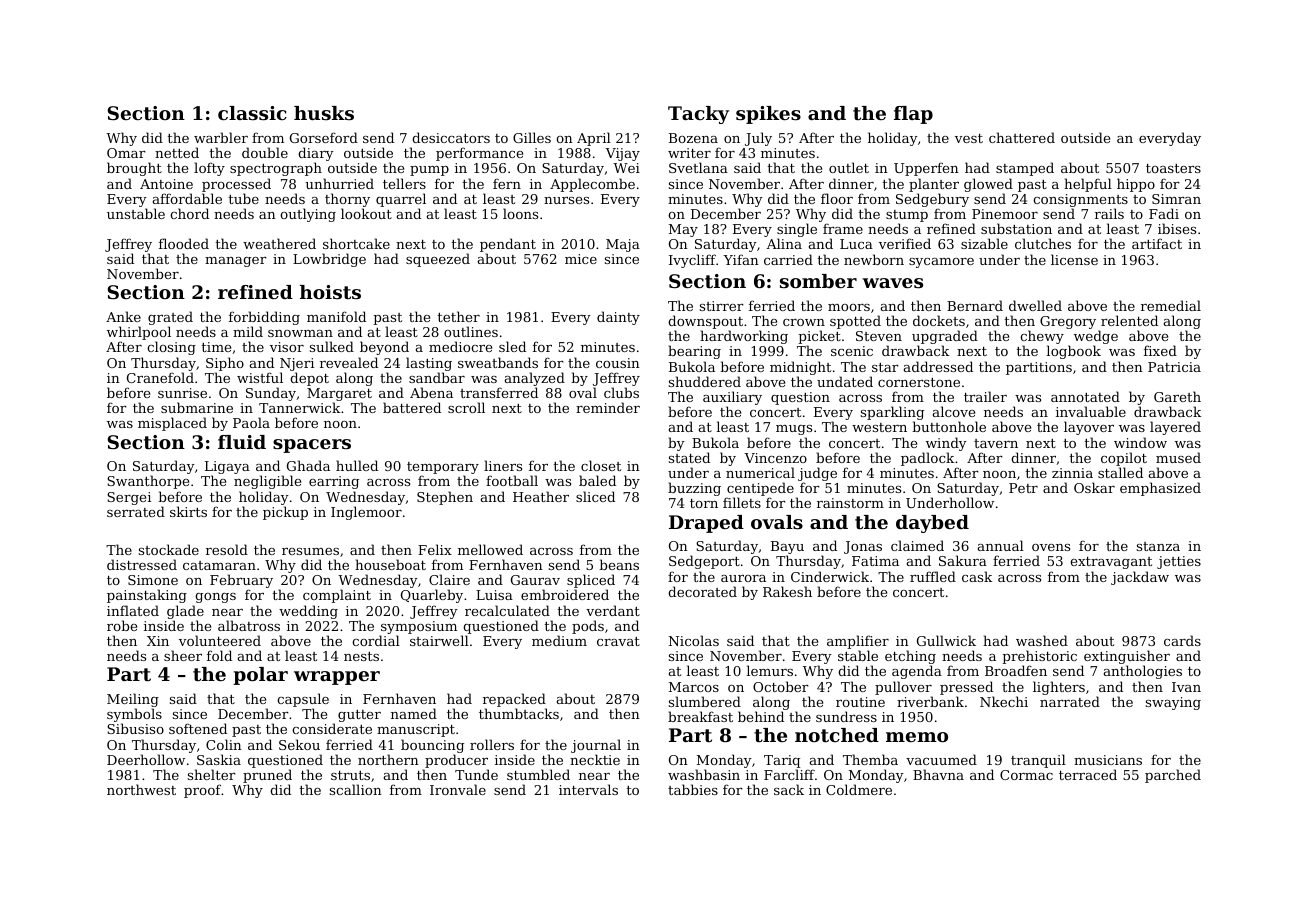 The image size is (1308, 924). I want to click on proof, so click(203, 791).
